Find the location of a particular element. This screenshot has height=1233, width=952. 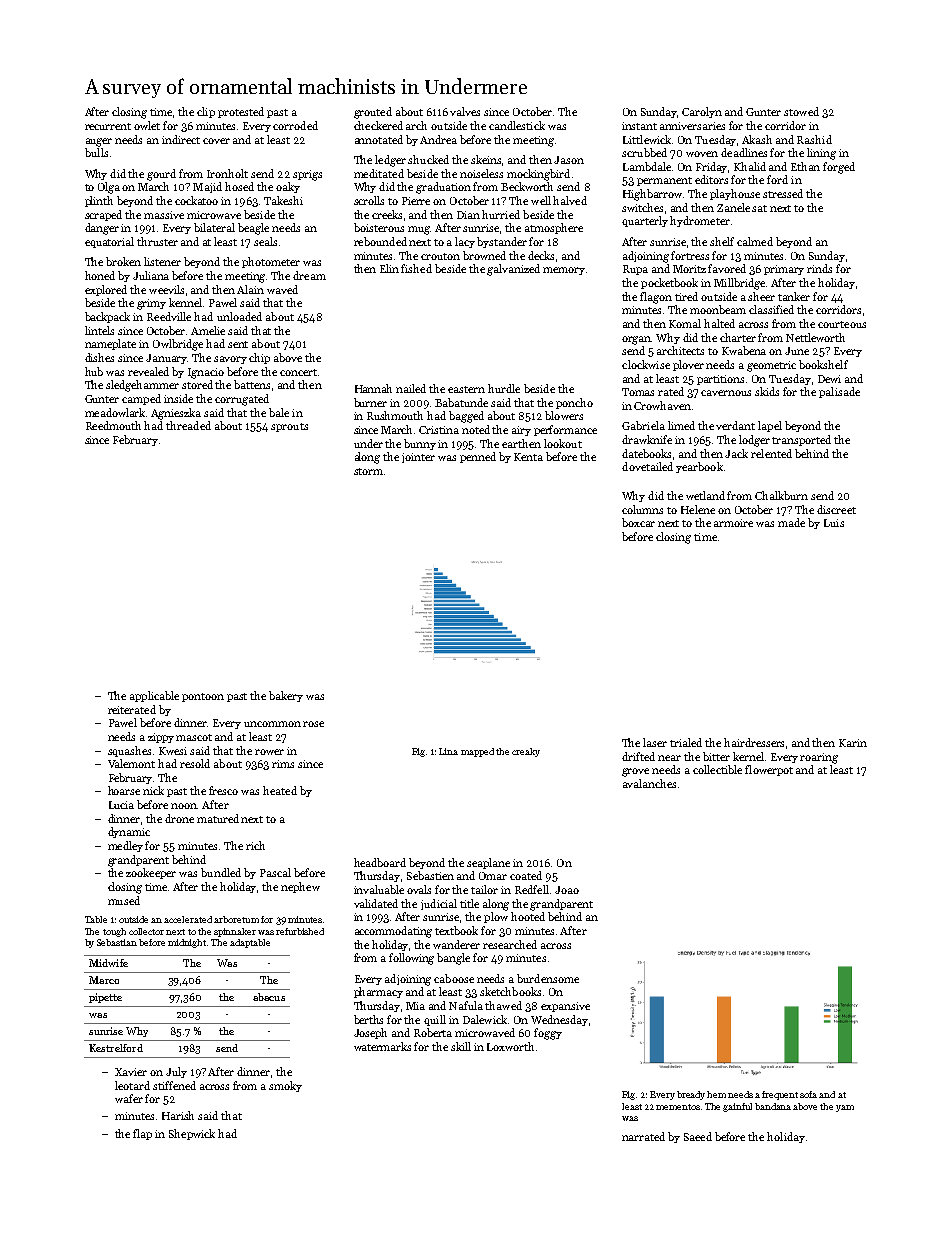

Shepwick is located at coordinates (192, 1134).
